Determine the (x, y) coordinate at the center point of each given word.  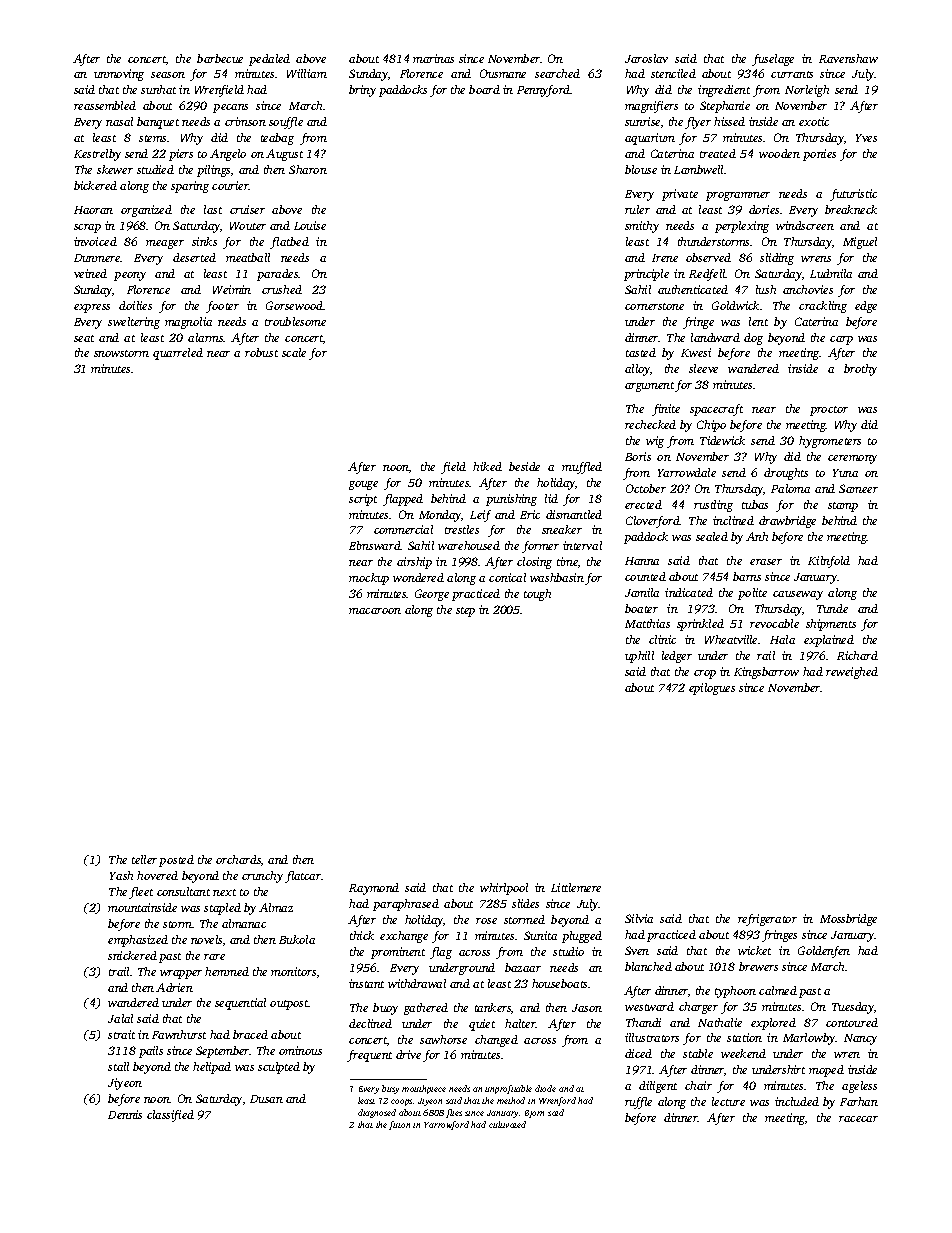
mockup (369, 579)
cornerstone (654, 306)
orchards (238, 859)
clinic (662, 639)
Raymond (374, 889)
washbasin (557, 577)
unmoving (119, 75)
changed (496, 1041)
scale (294, 352)
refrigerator (767, 920)
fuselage (773, 60)
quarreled (178, 354)
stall (118, 1066)
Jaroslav (646, 58)
